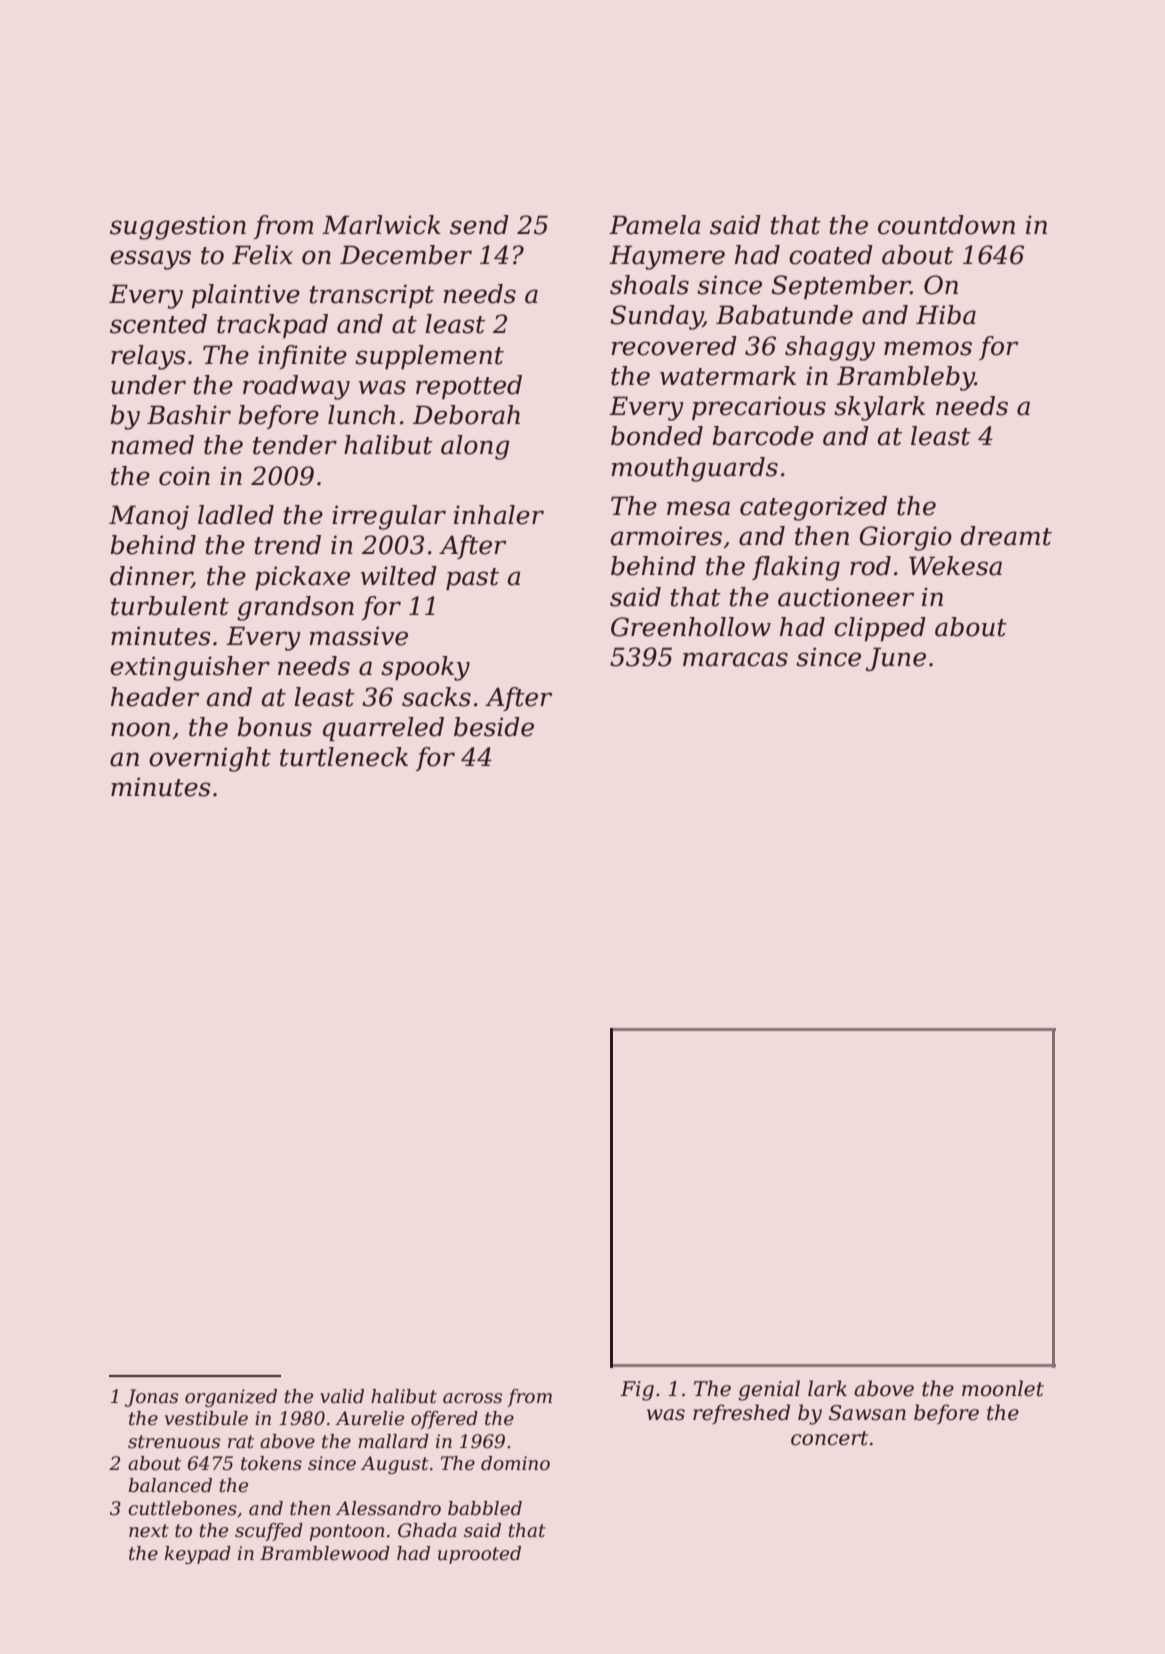  Describe the element at coordinates (381, 225) in the screenshot. I see `Marlwick` at that location.
